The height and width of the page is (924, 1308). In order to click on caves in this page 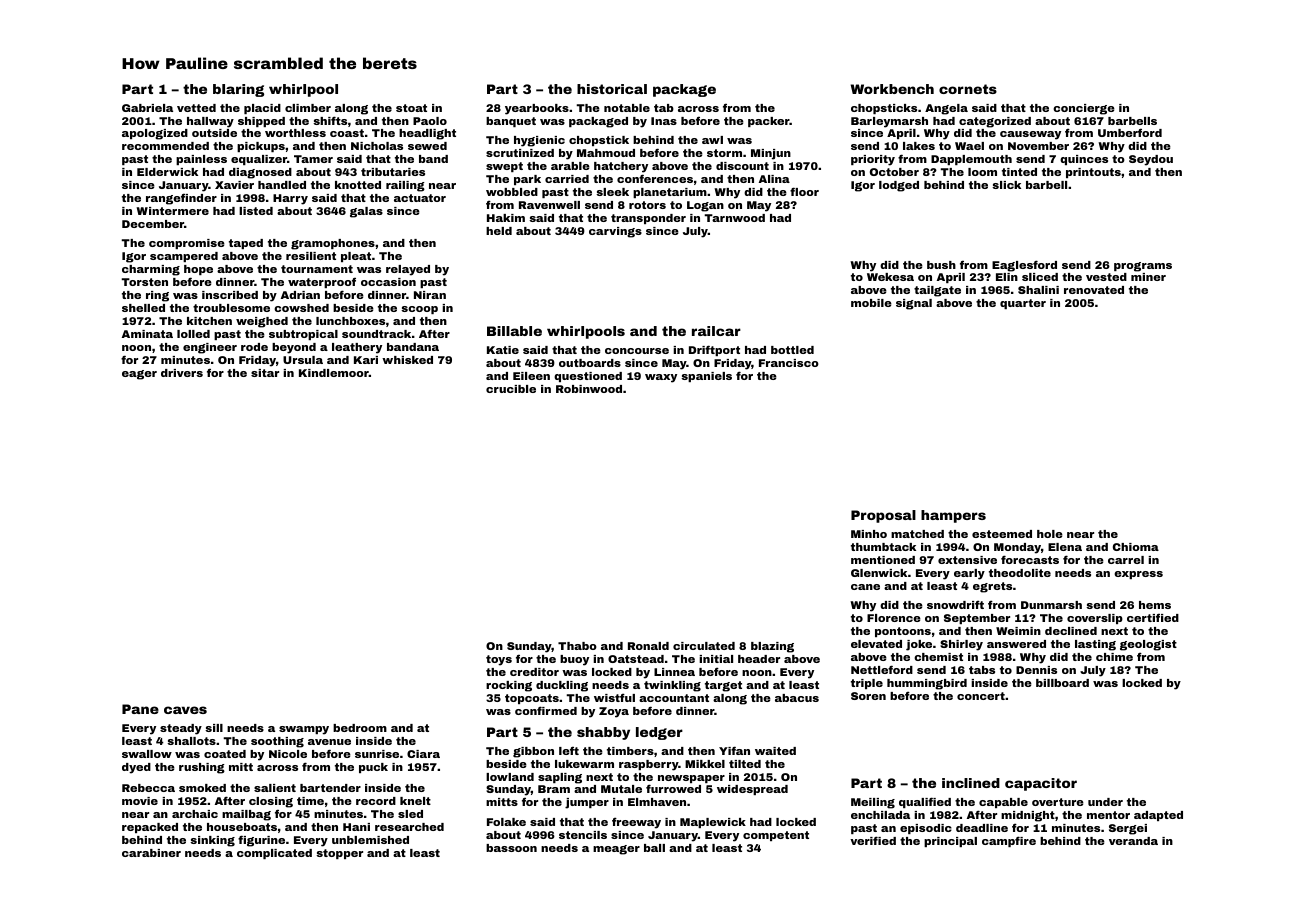, I will do `click(185, 710)`.
